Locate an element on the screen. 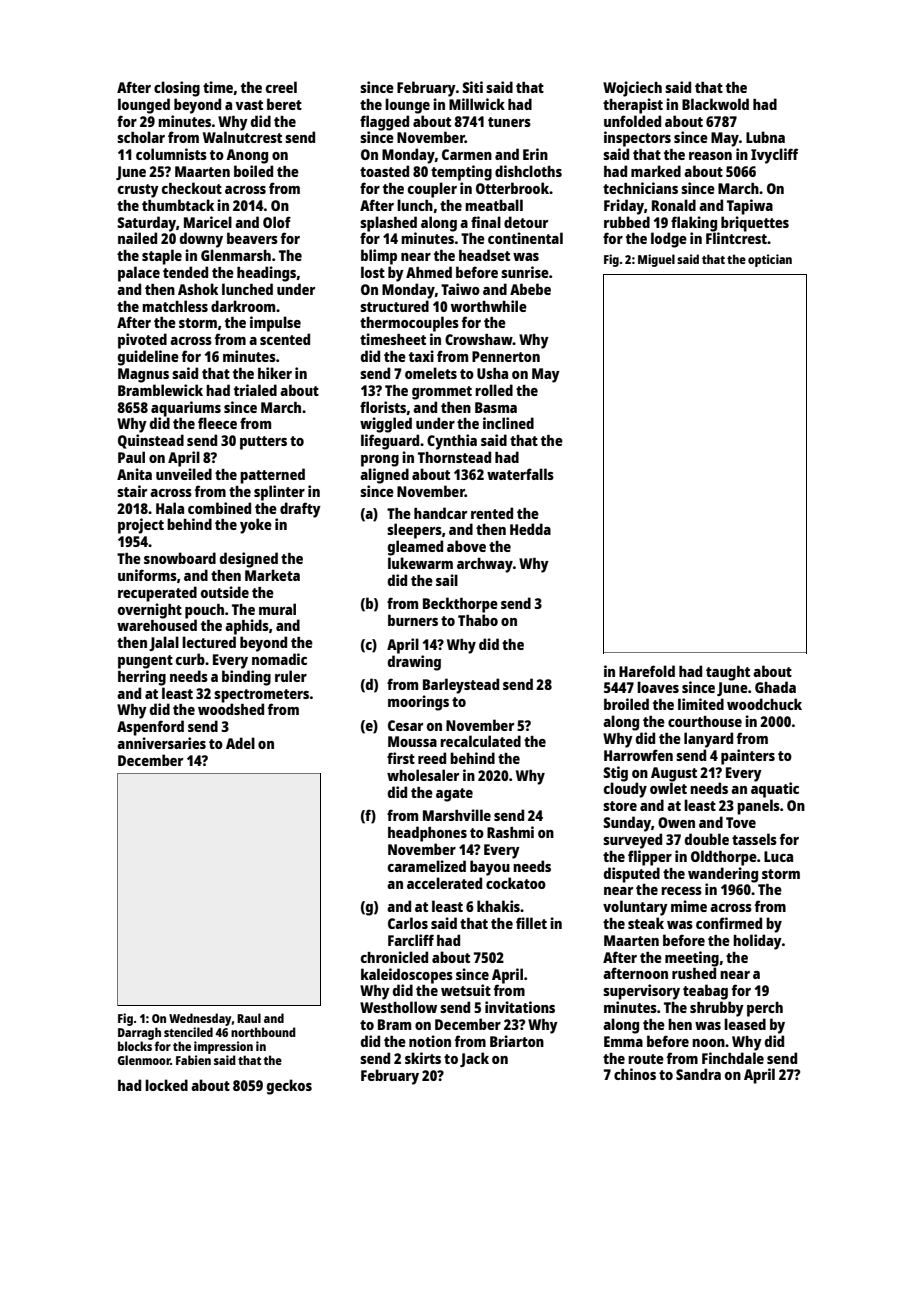  geckos is located at coordinates (289, 1087).
